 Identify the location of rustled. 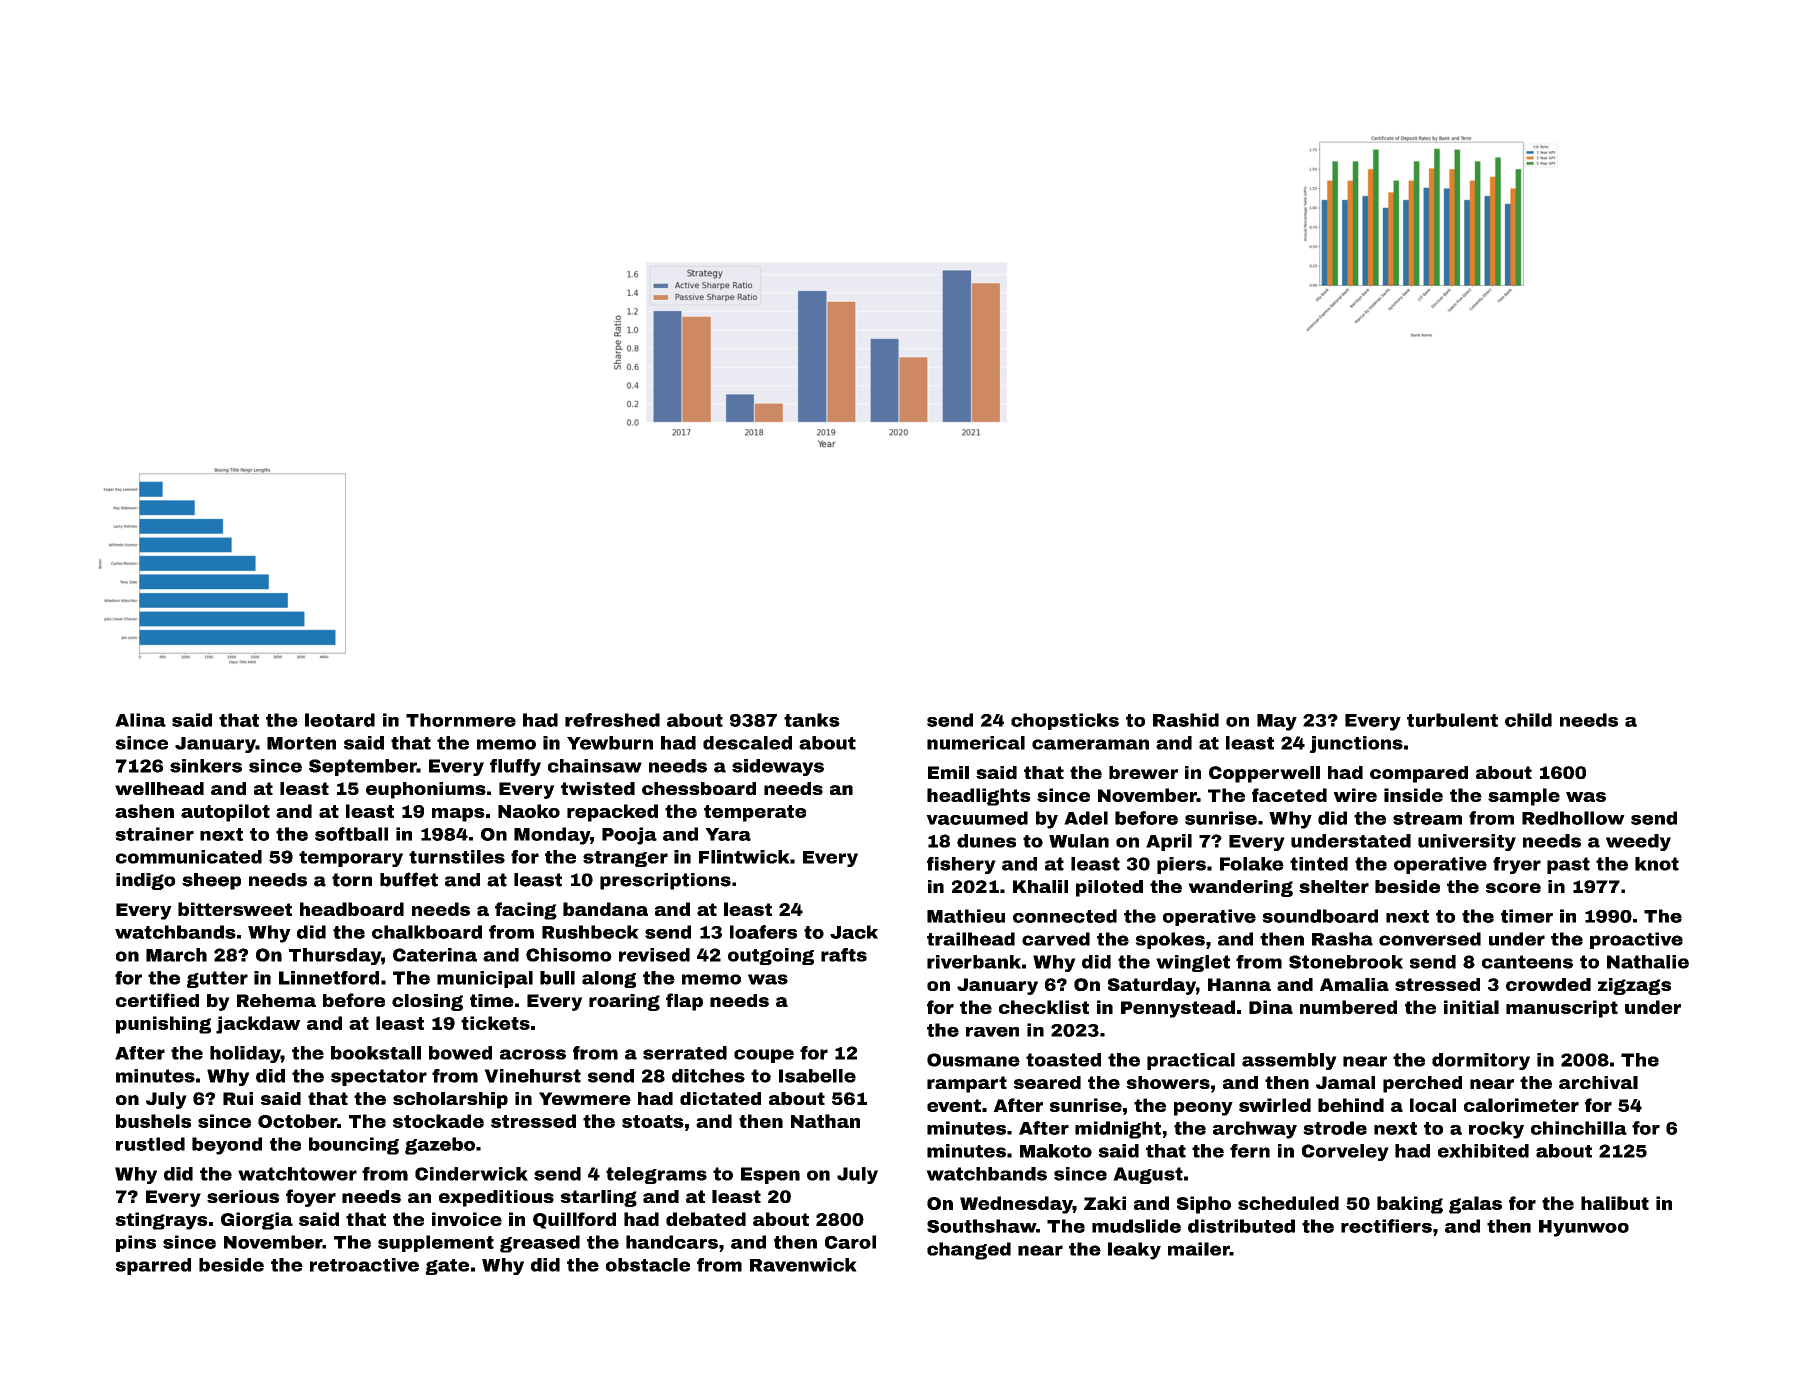
(150, 1144).
